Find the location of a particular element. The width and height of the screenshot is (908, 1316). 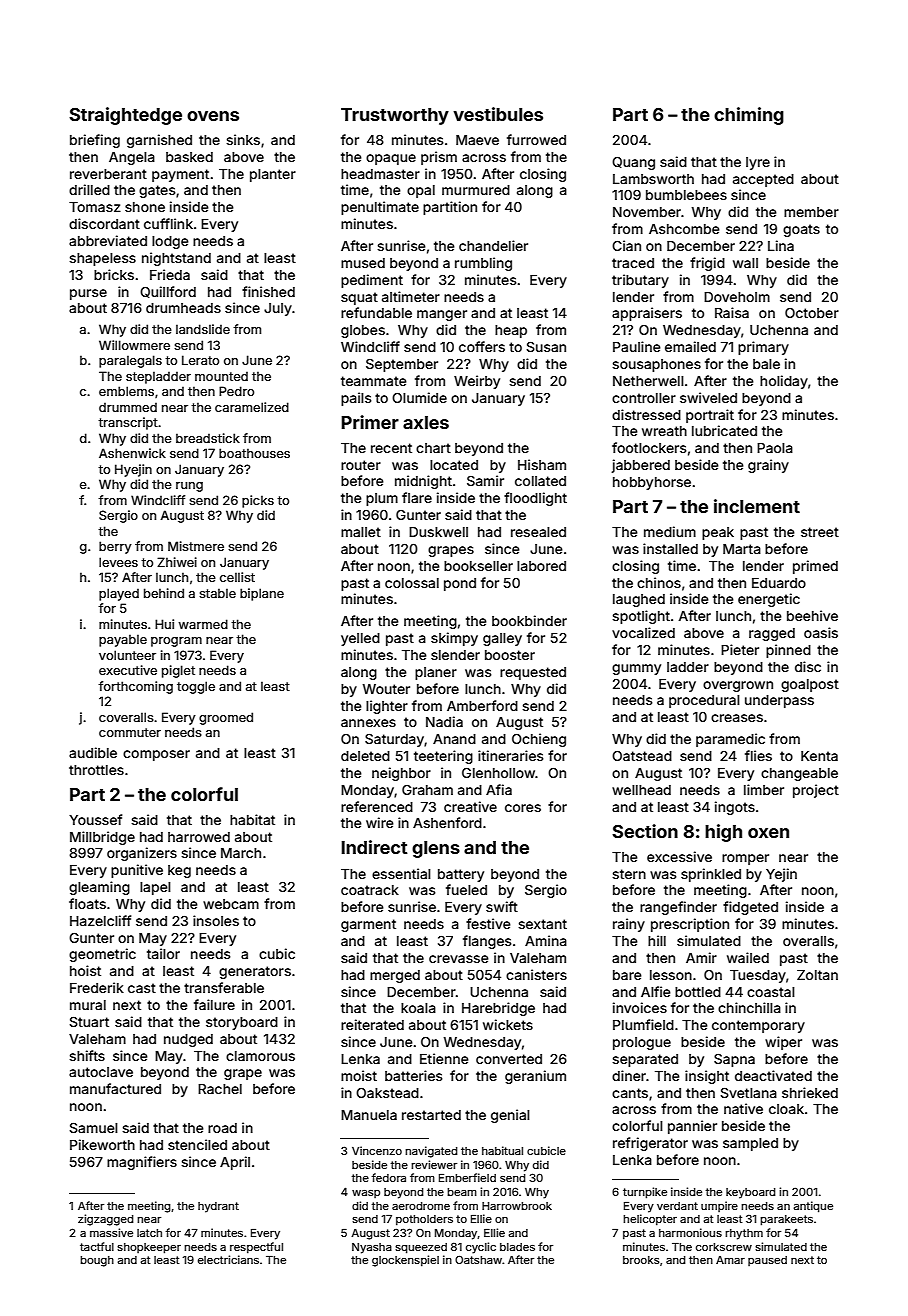

bottled is located at coordinates (698, 992).
